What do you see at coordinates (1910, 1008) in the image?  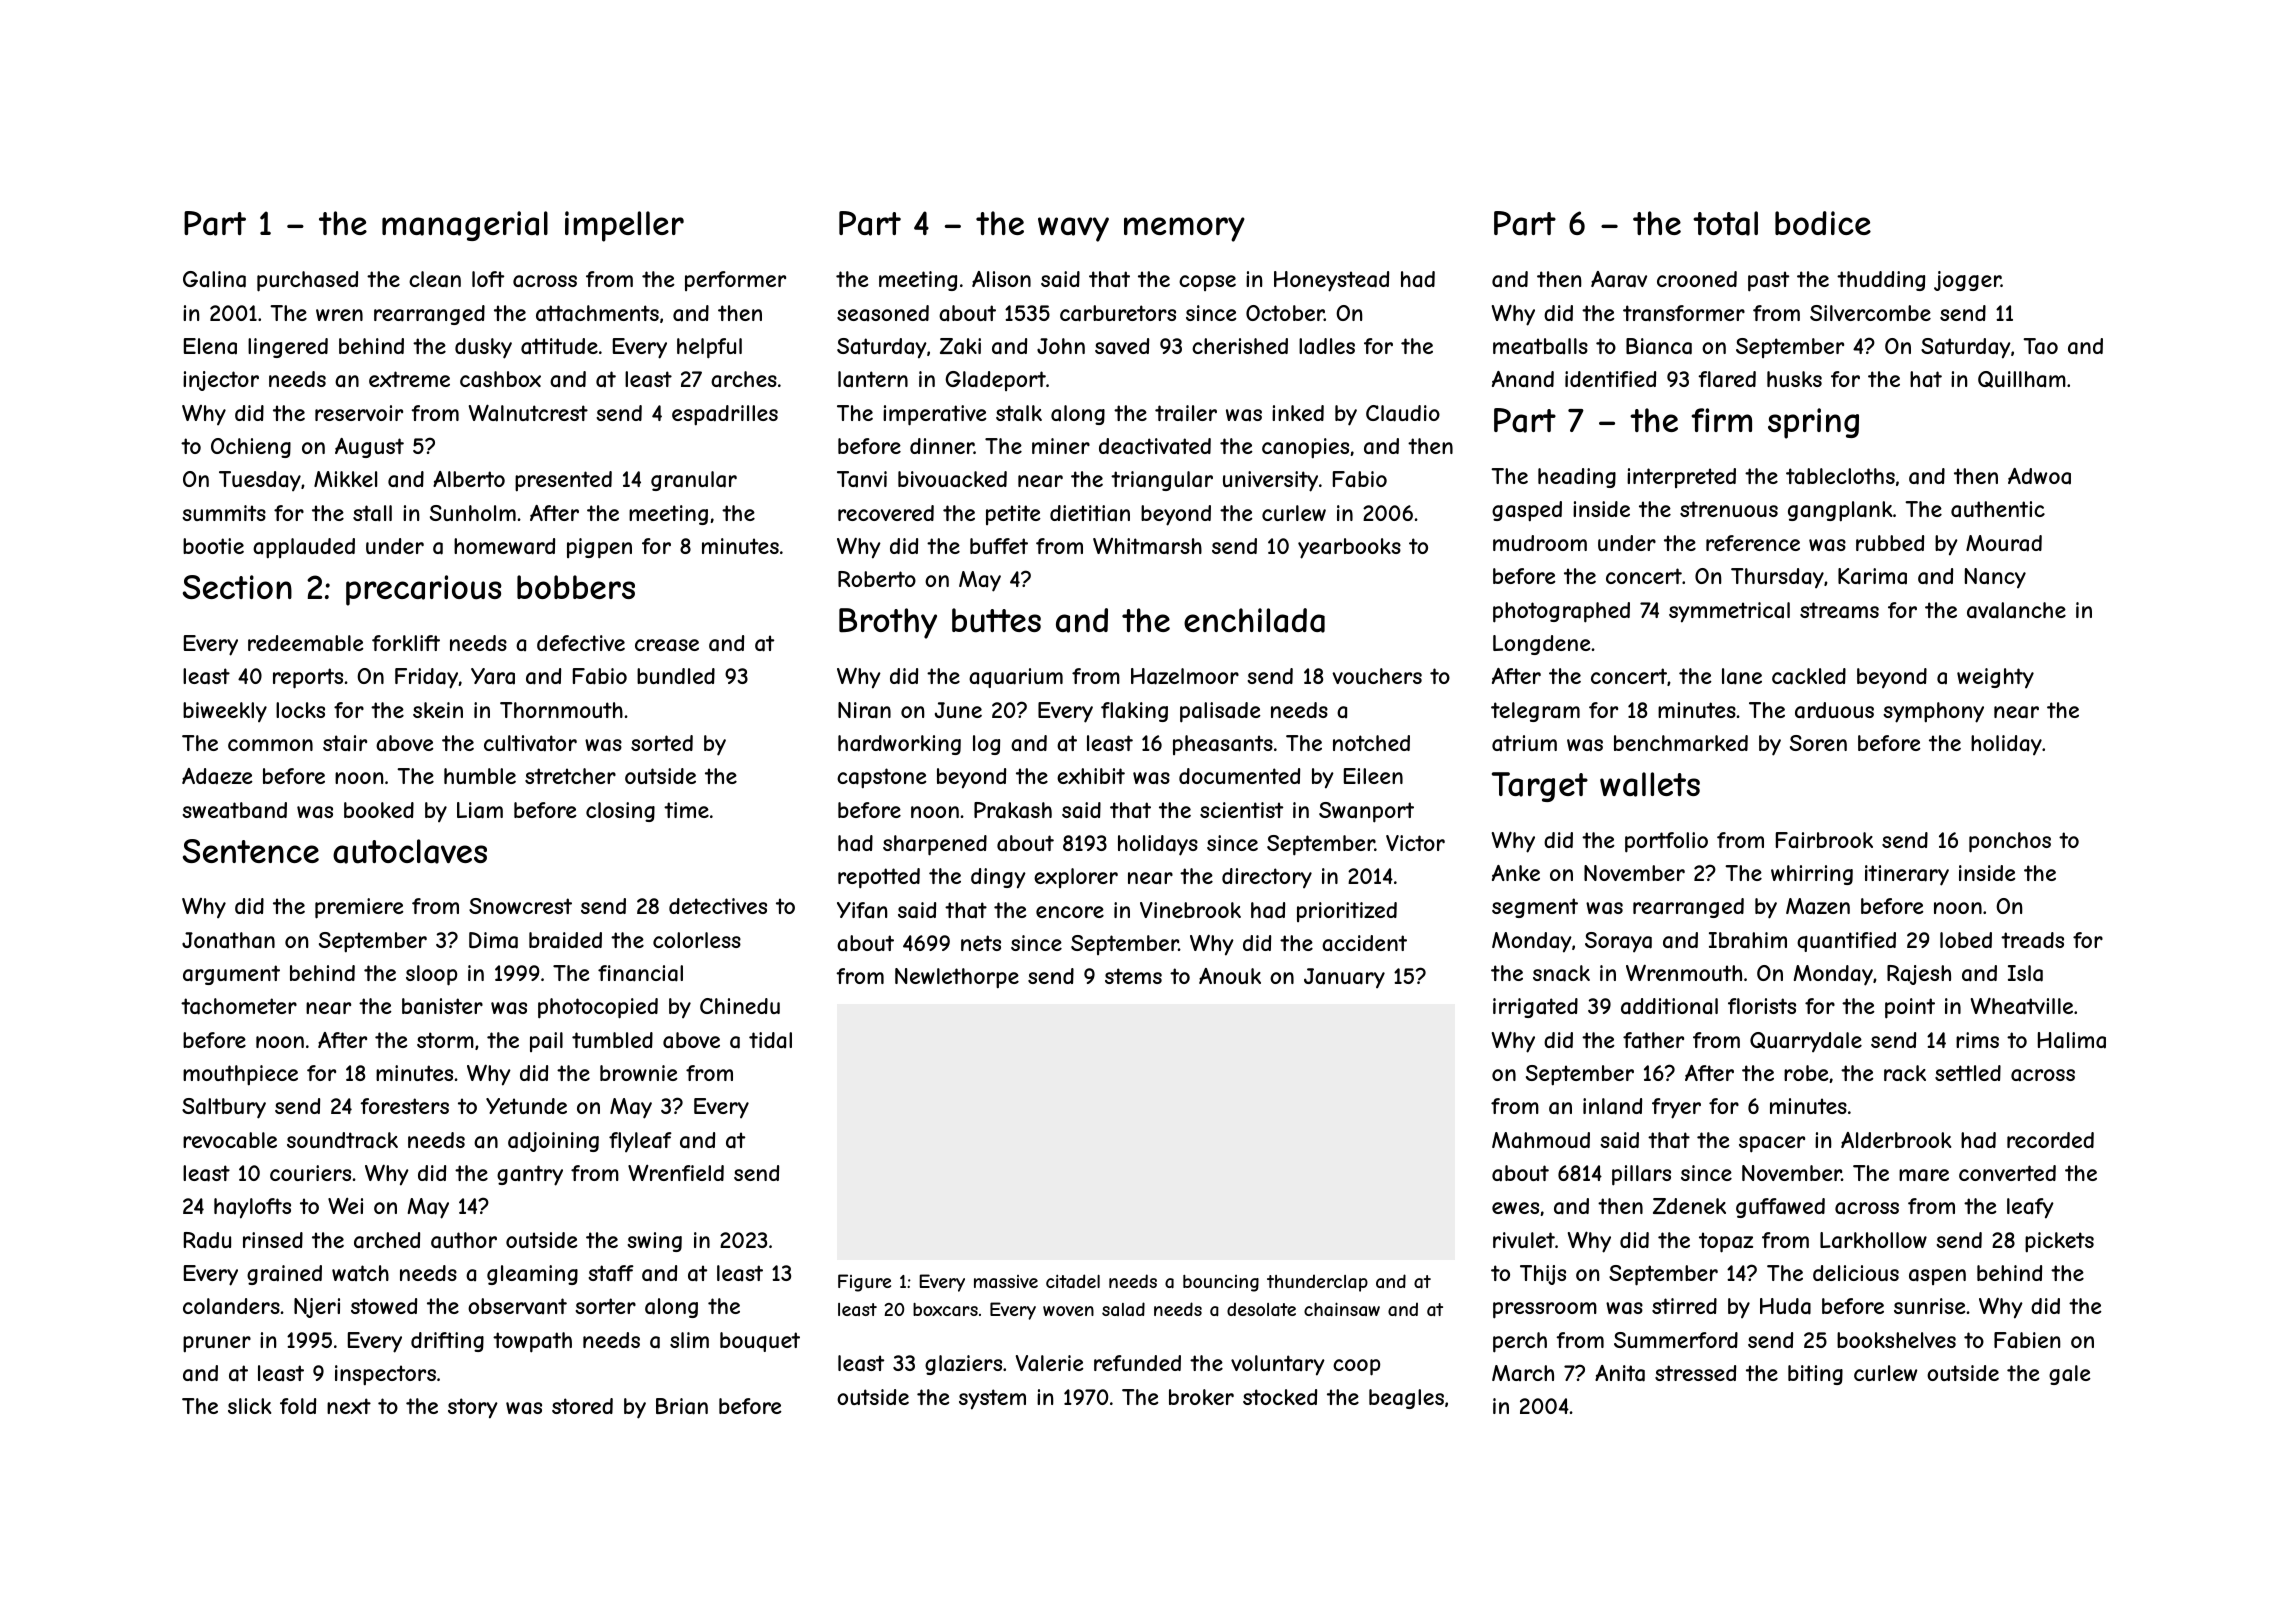 I see `point` at bounding box center [1910, 1008].
